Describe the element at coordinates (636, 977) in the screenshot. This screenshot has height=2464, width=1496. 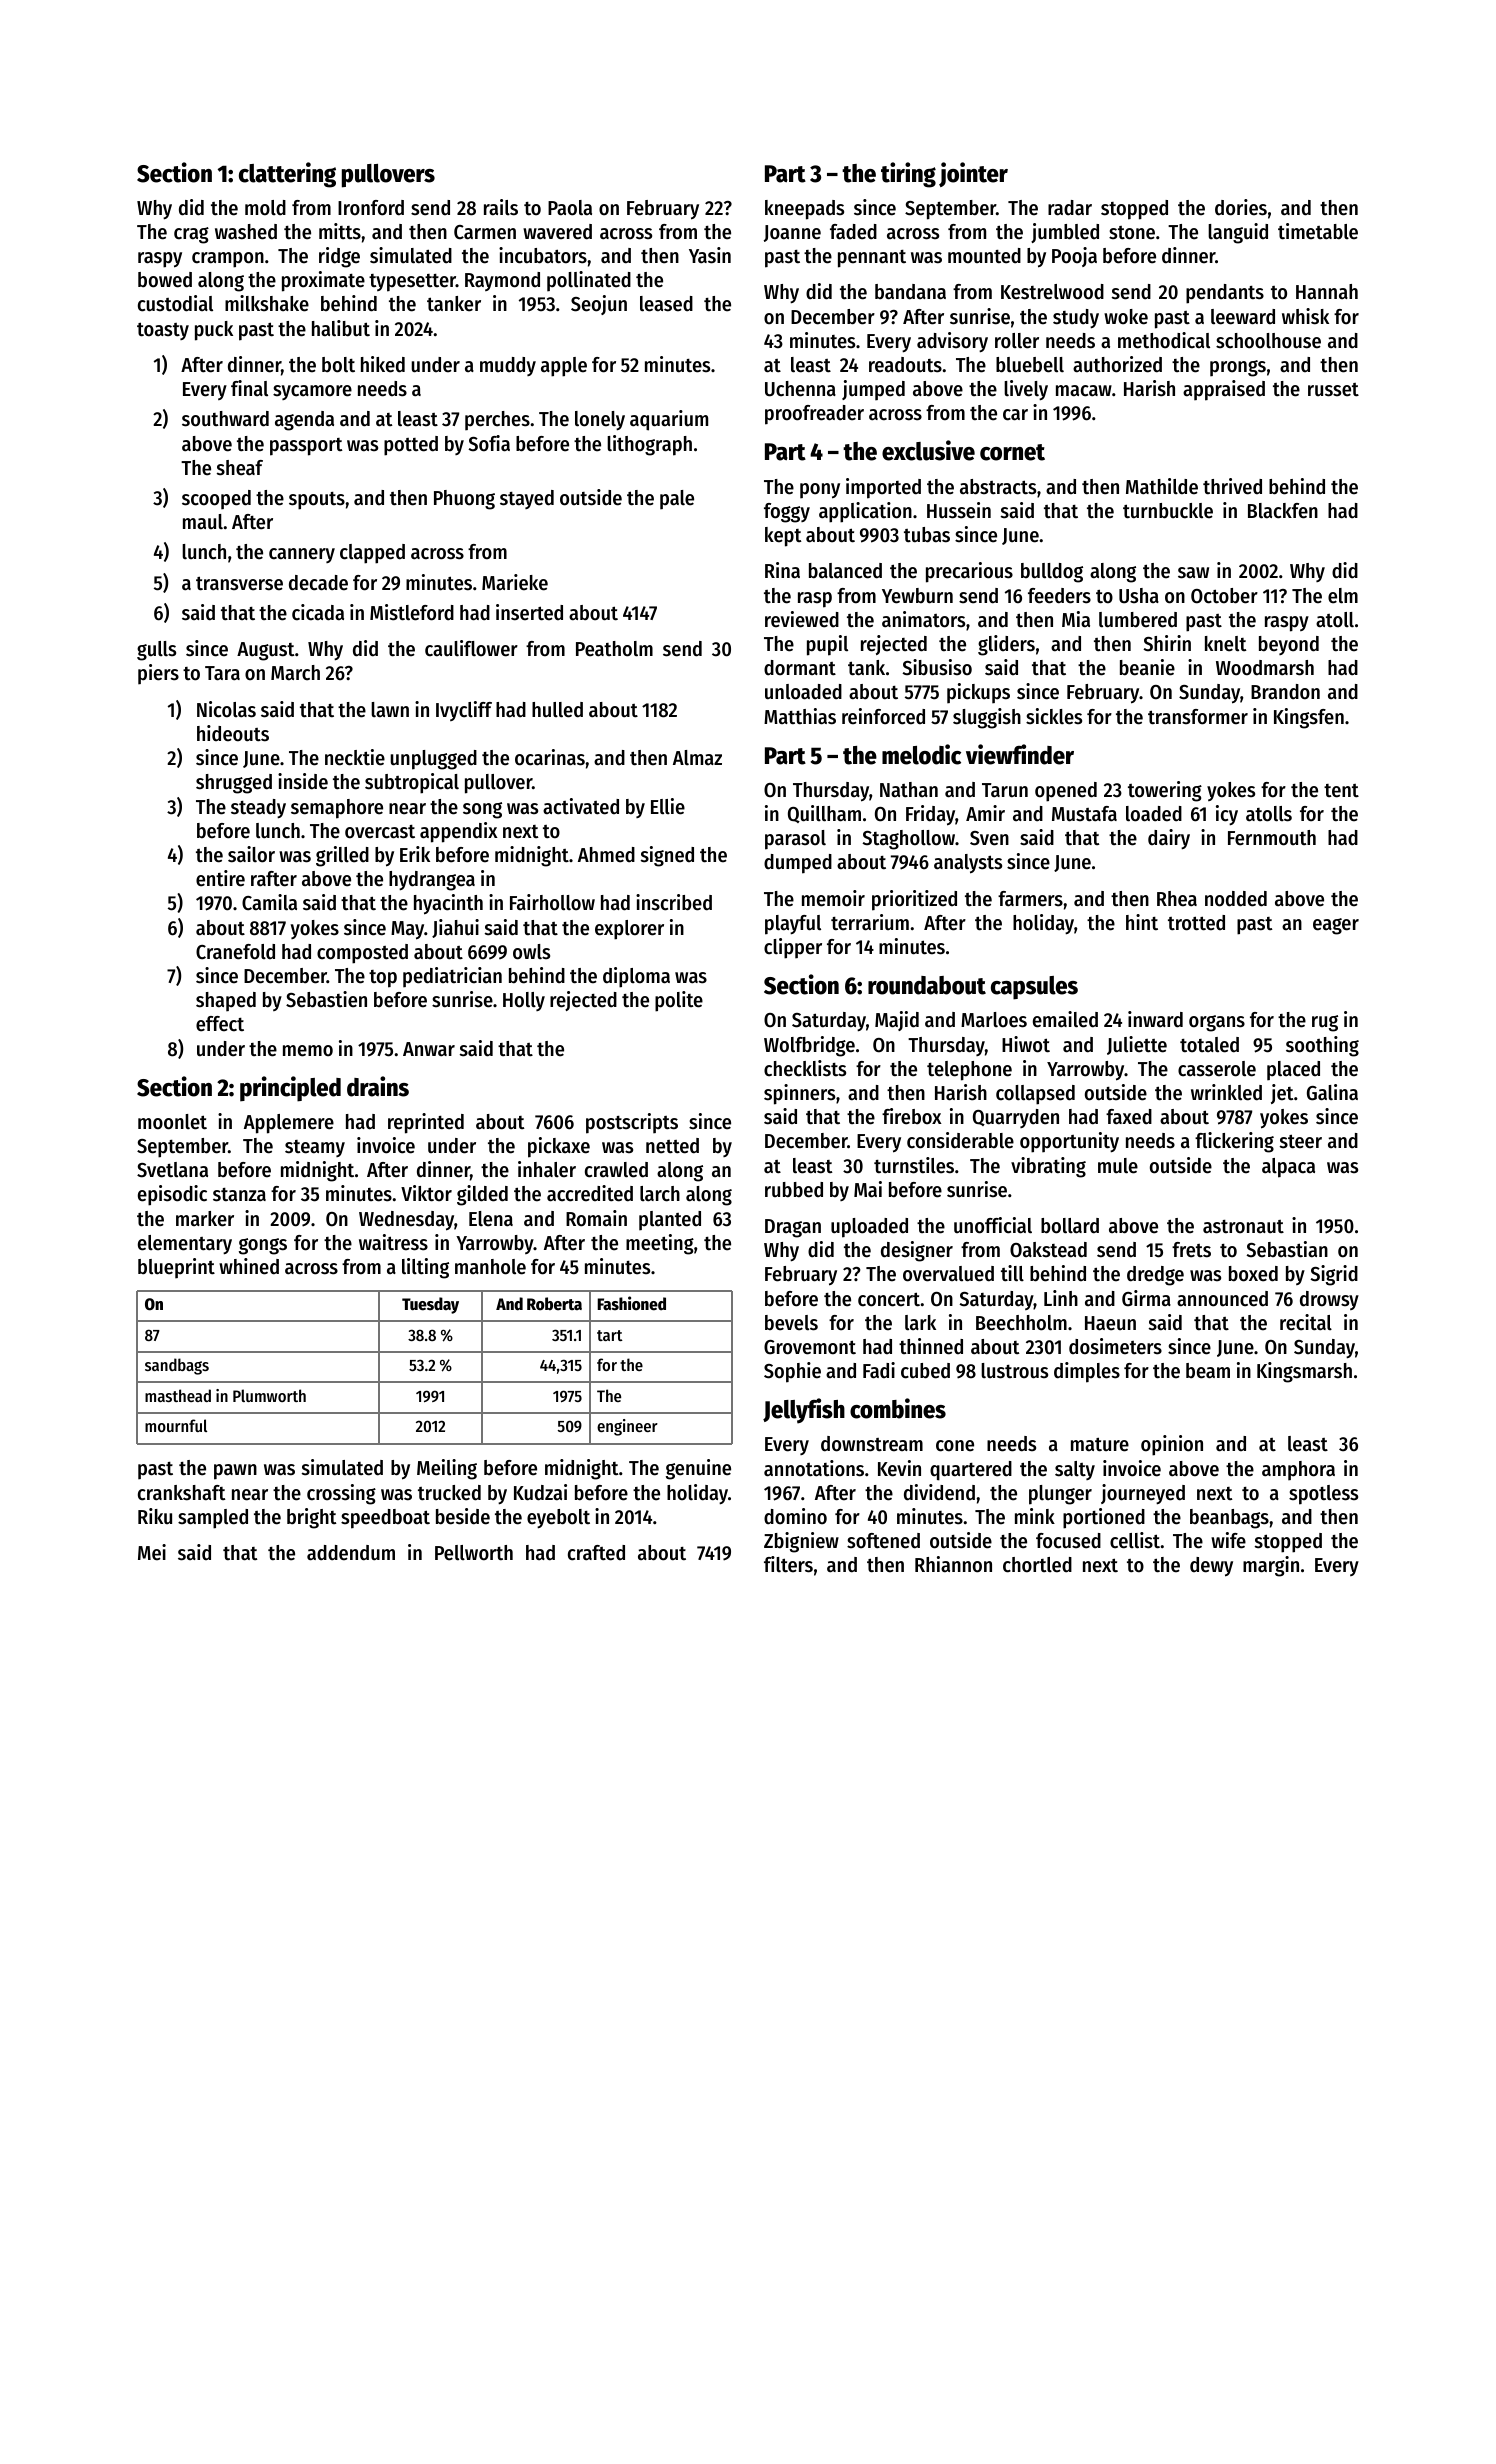
I see `diploma` at that location.
